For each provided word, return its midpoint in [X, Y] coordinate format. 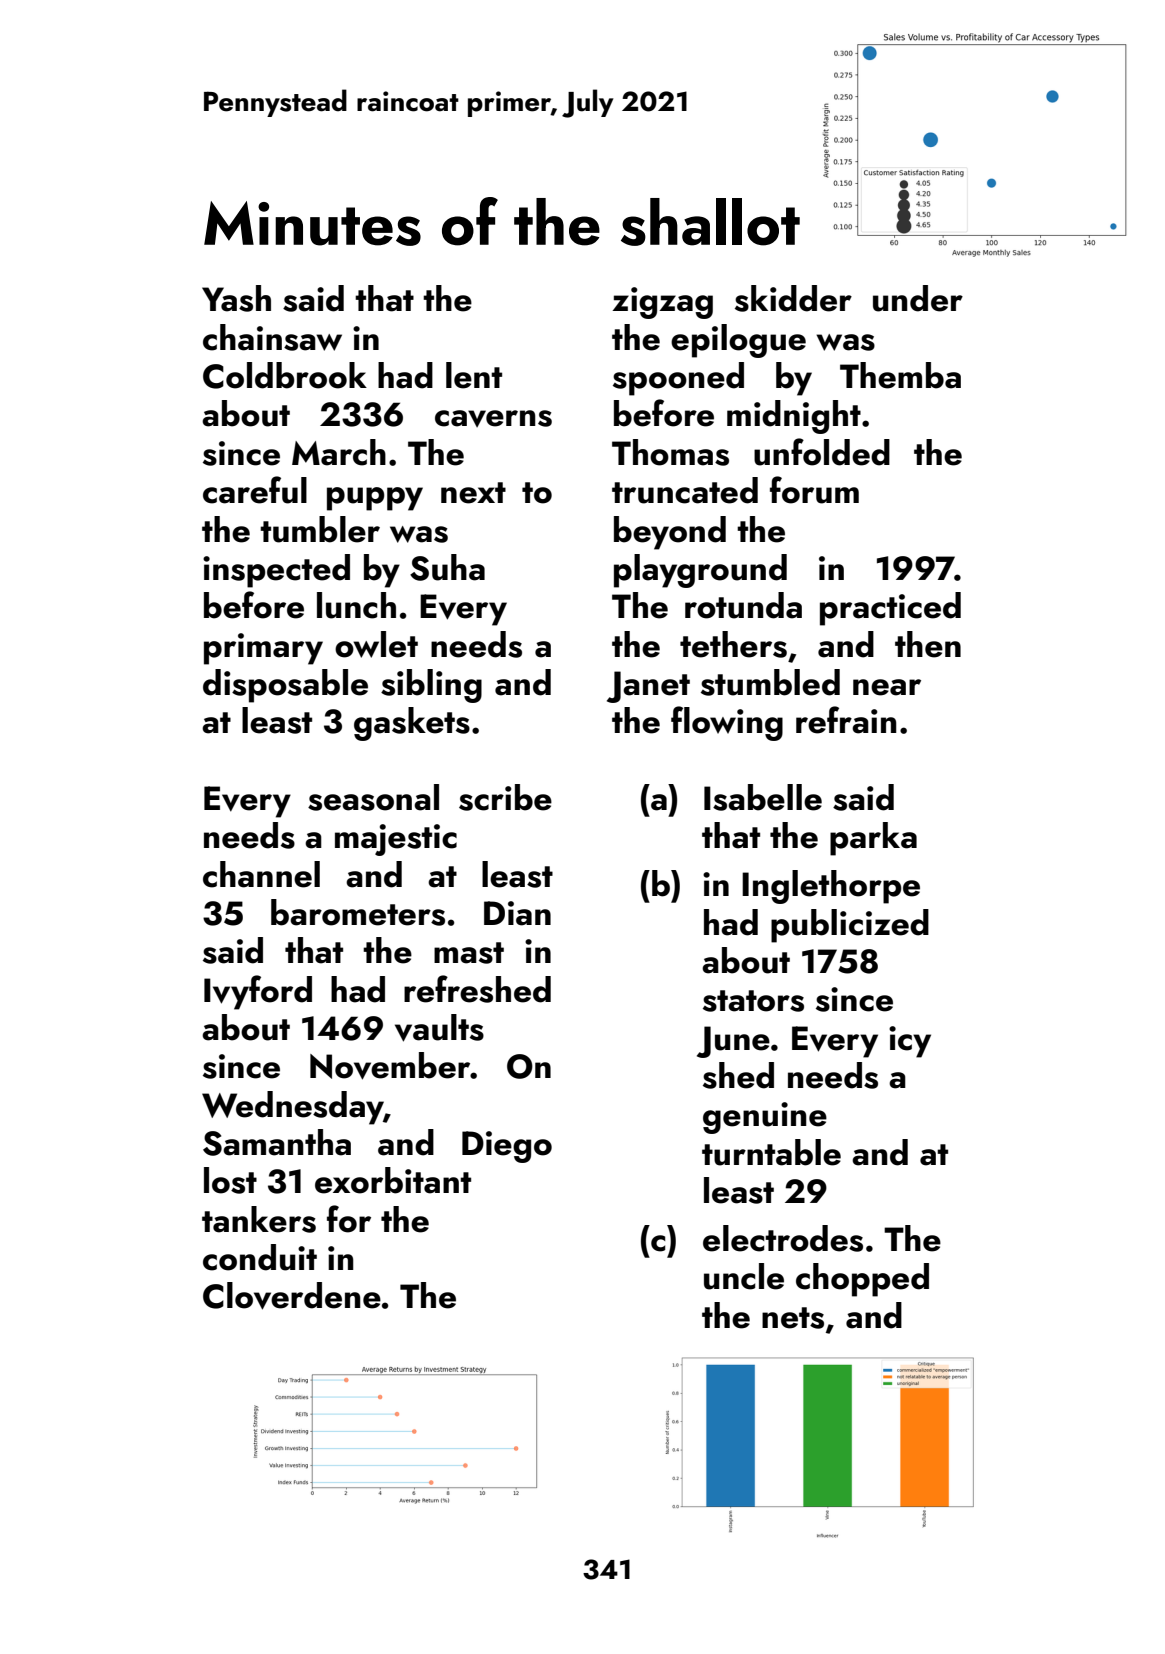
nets [793, 1318]
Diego [507, 1147]
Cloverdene [292, 1296]
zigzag [662, 303]
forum [814, 490]
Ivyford [258, 992]
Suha [447, 567]
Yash [236, 298]
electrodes [783, 1238]
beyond [670, 533]
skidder [793, 298]
